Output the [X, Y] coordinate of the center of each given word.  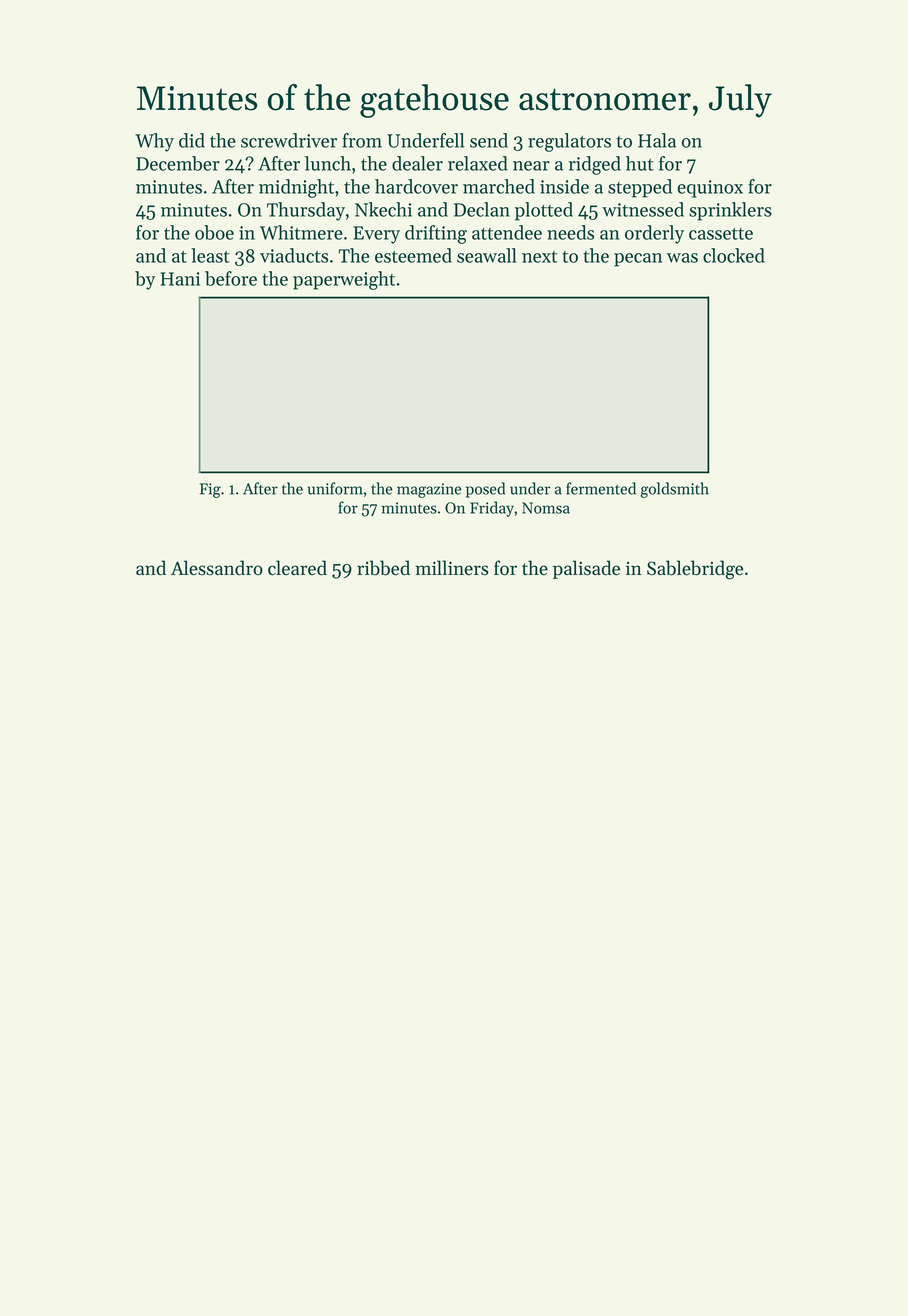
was [682, 258]
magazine [429, 490]
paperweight [344, 280]
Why [154, 142]
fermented [601, 488]
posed [485, 490]
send [489, 140]
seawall [487, 255]
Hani [180, 279]
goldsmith [675, 490]
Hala [657, 140]
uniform [335, 488]
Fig [210, 490]
